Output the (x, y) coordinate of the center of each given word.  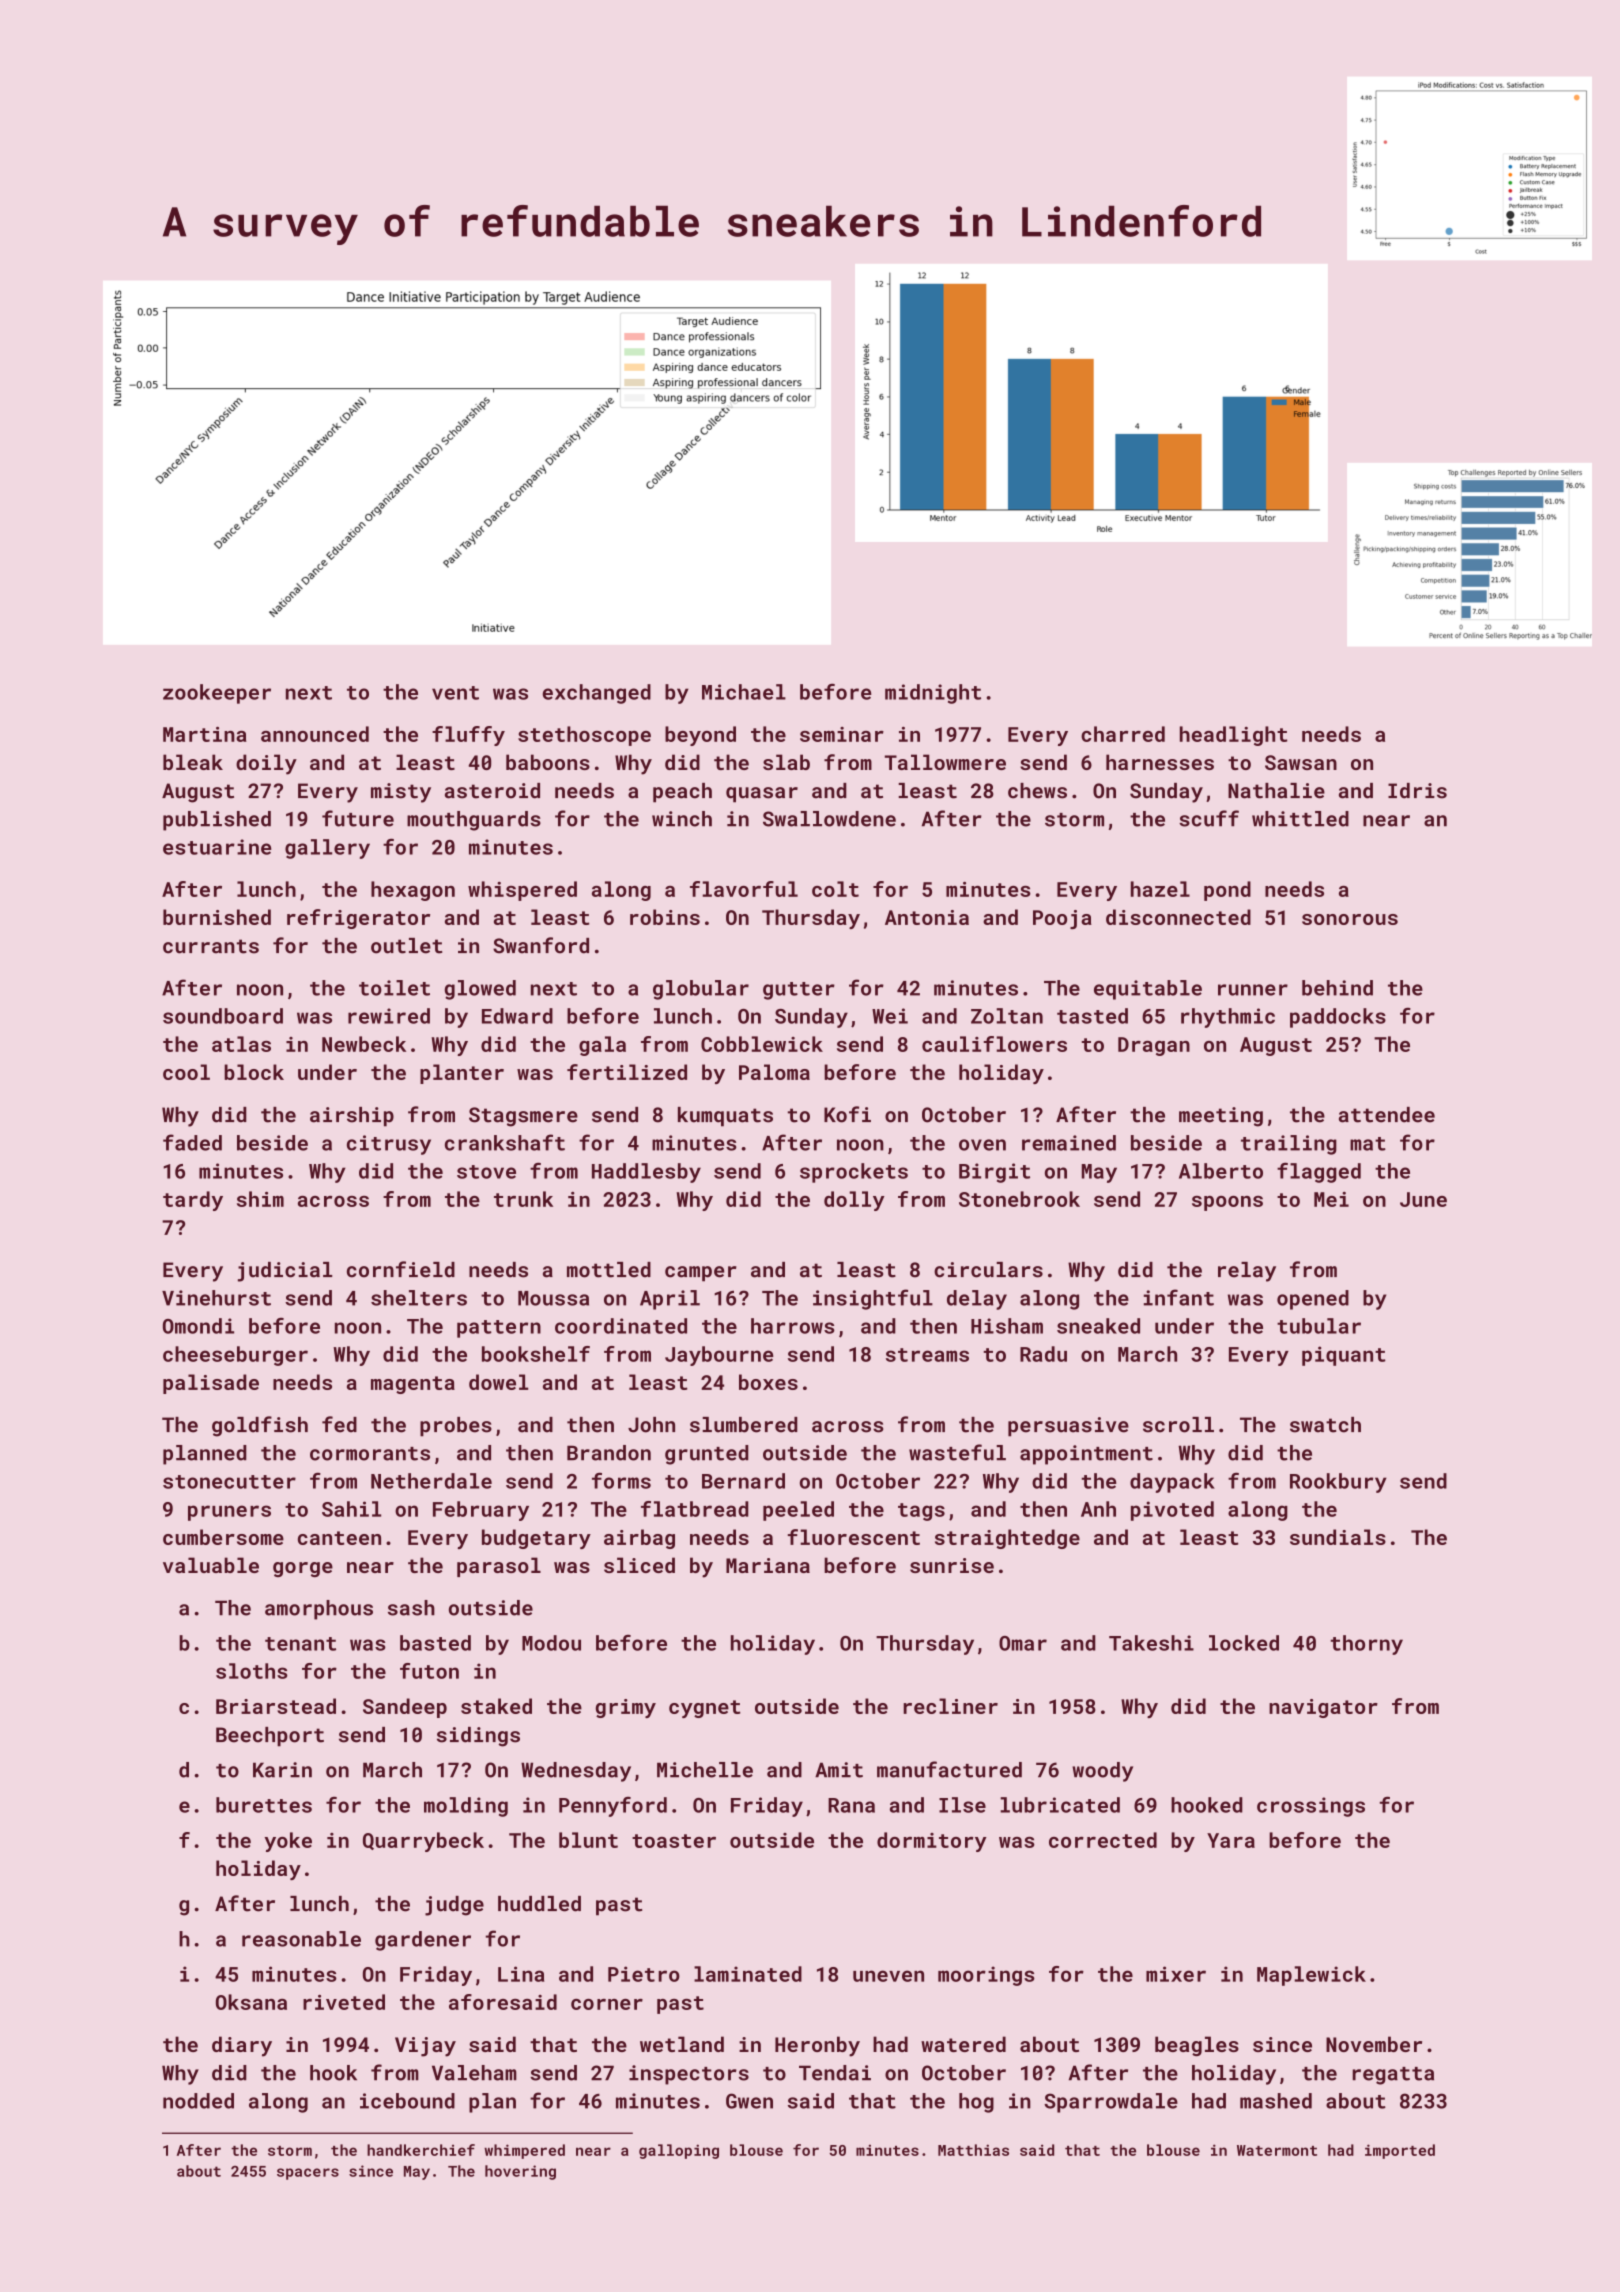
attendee (1387, 1115)
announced (315, 734)
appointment (1086, 1455)
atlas (241, 1044)
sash (411, 1608)
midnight (933, 694)
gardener (423, 1941)
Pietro (644, 1974)
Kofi (847, 1114)
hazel (1160, 889)
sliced (639, 1565)
